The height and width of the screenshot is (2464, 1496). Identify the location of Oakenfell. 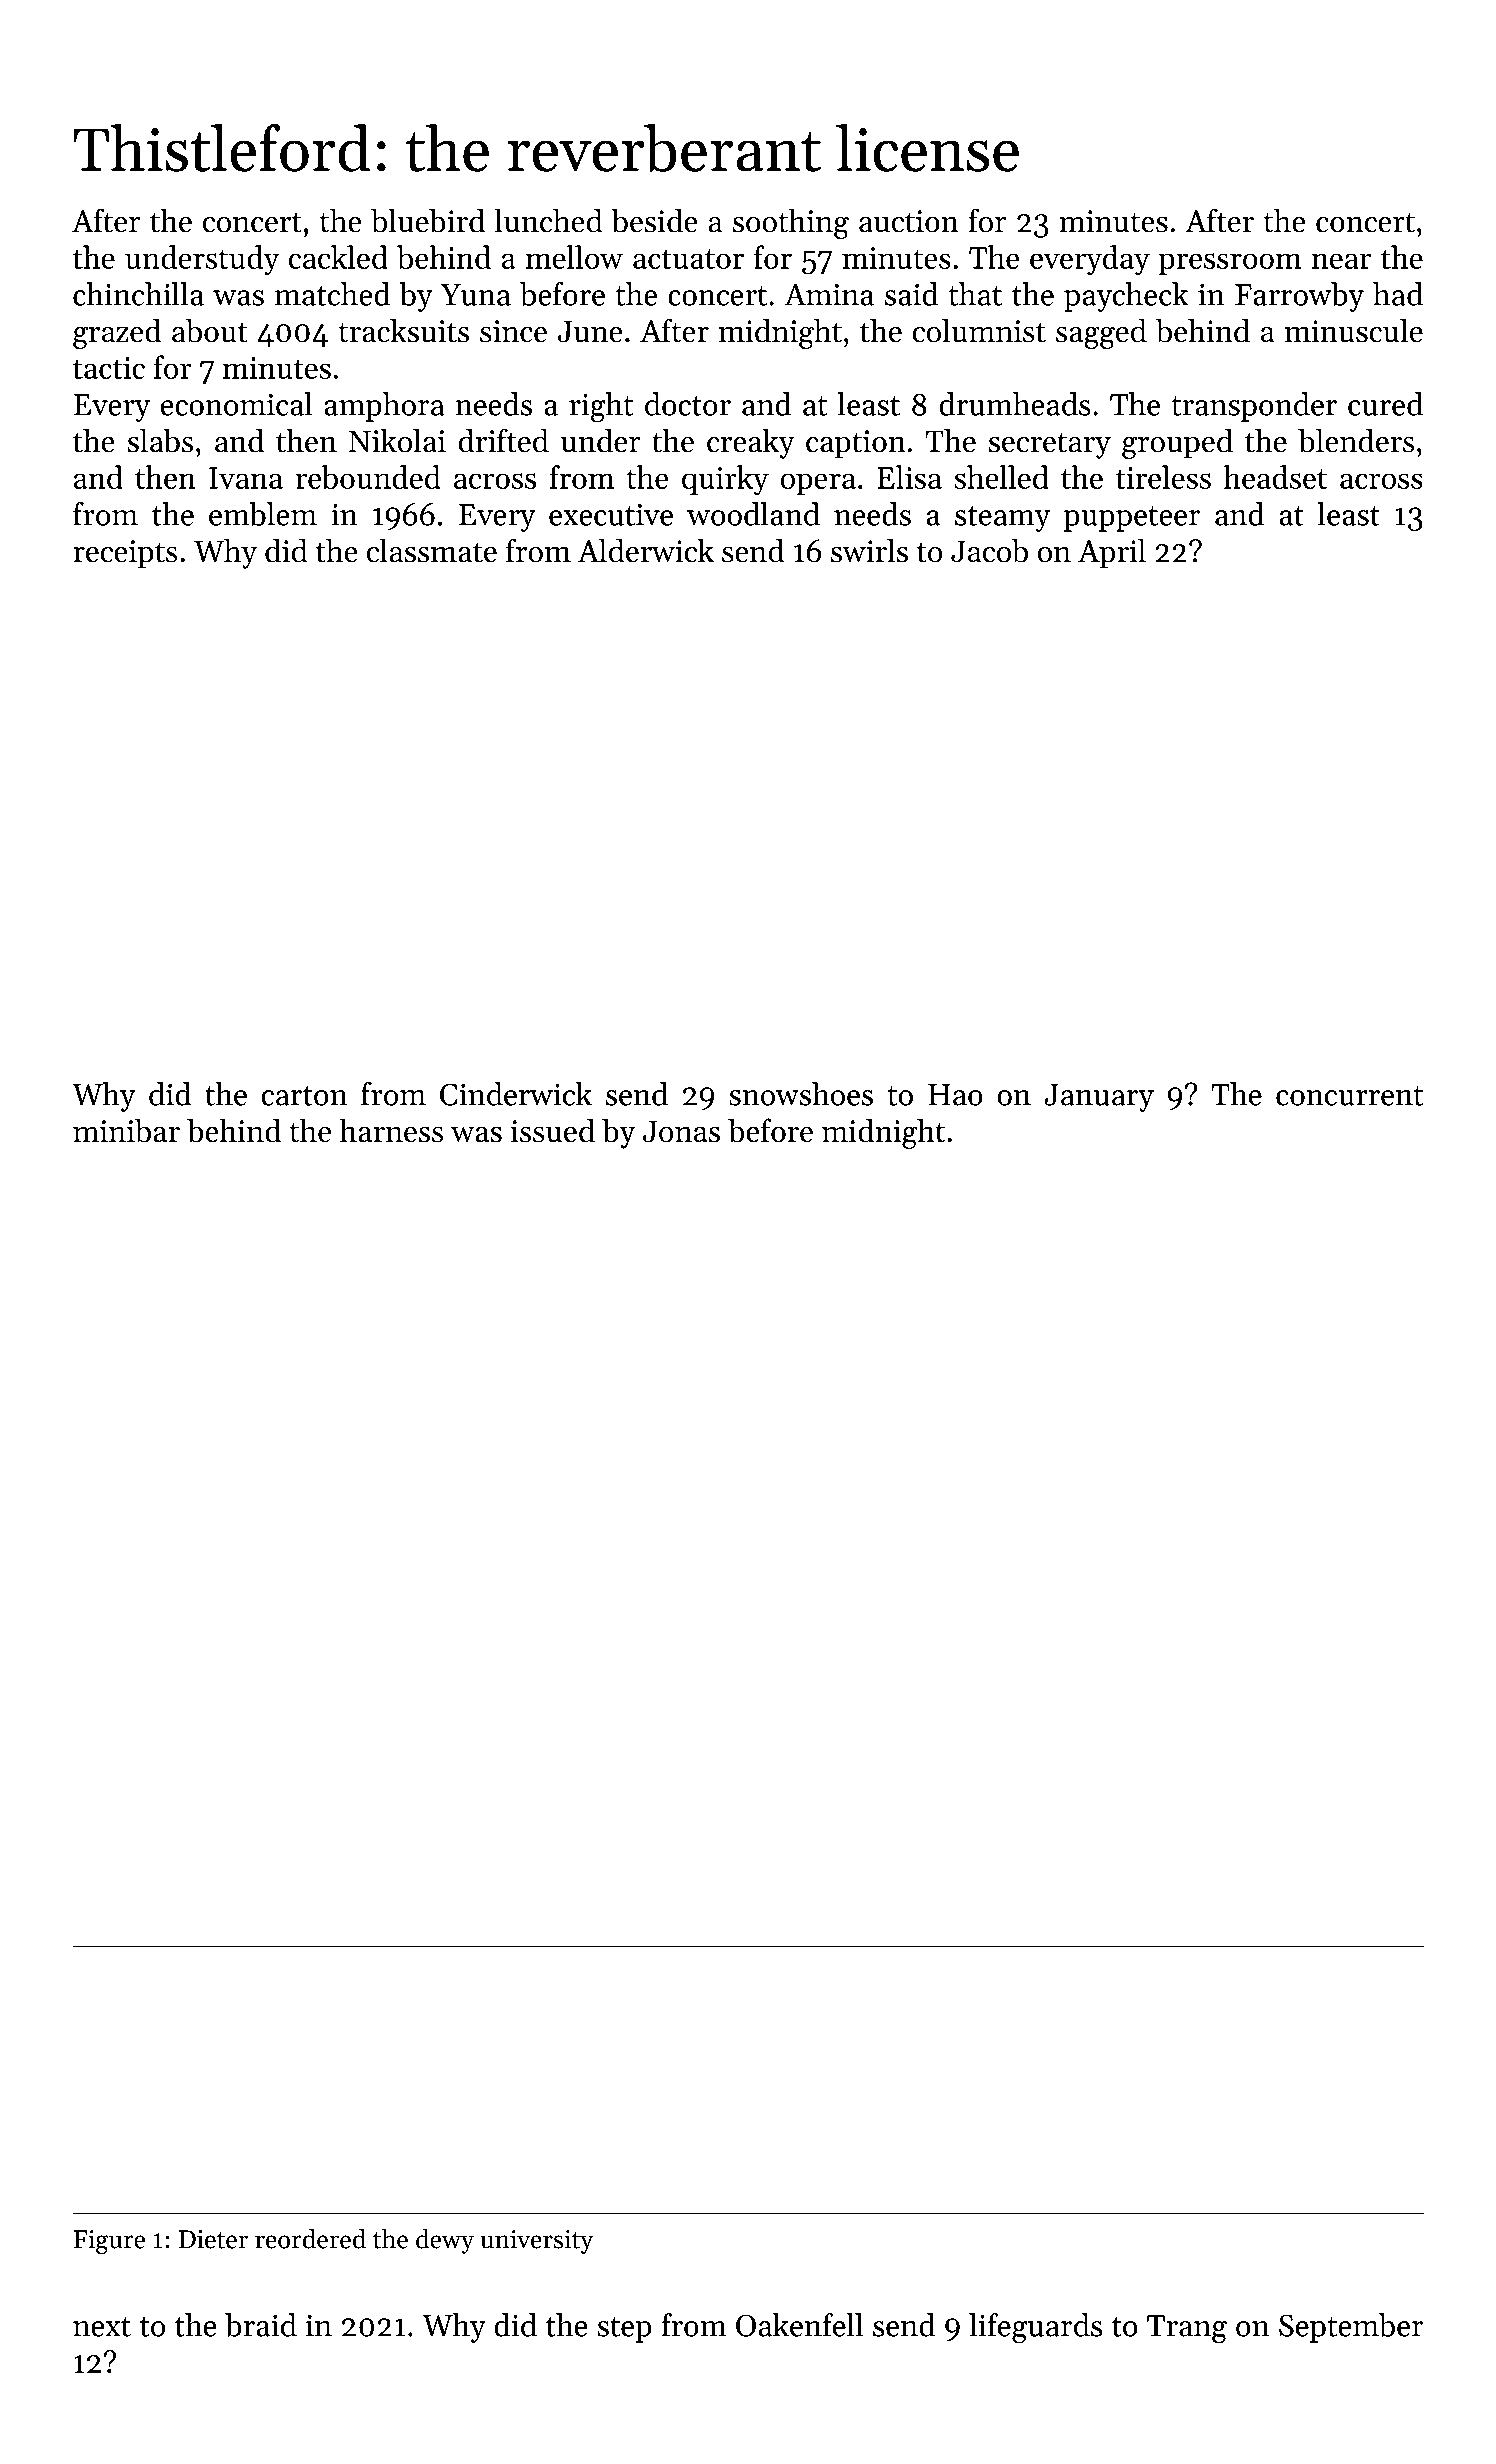
(799, 2325).
